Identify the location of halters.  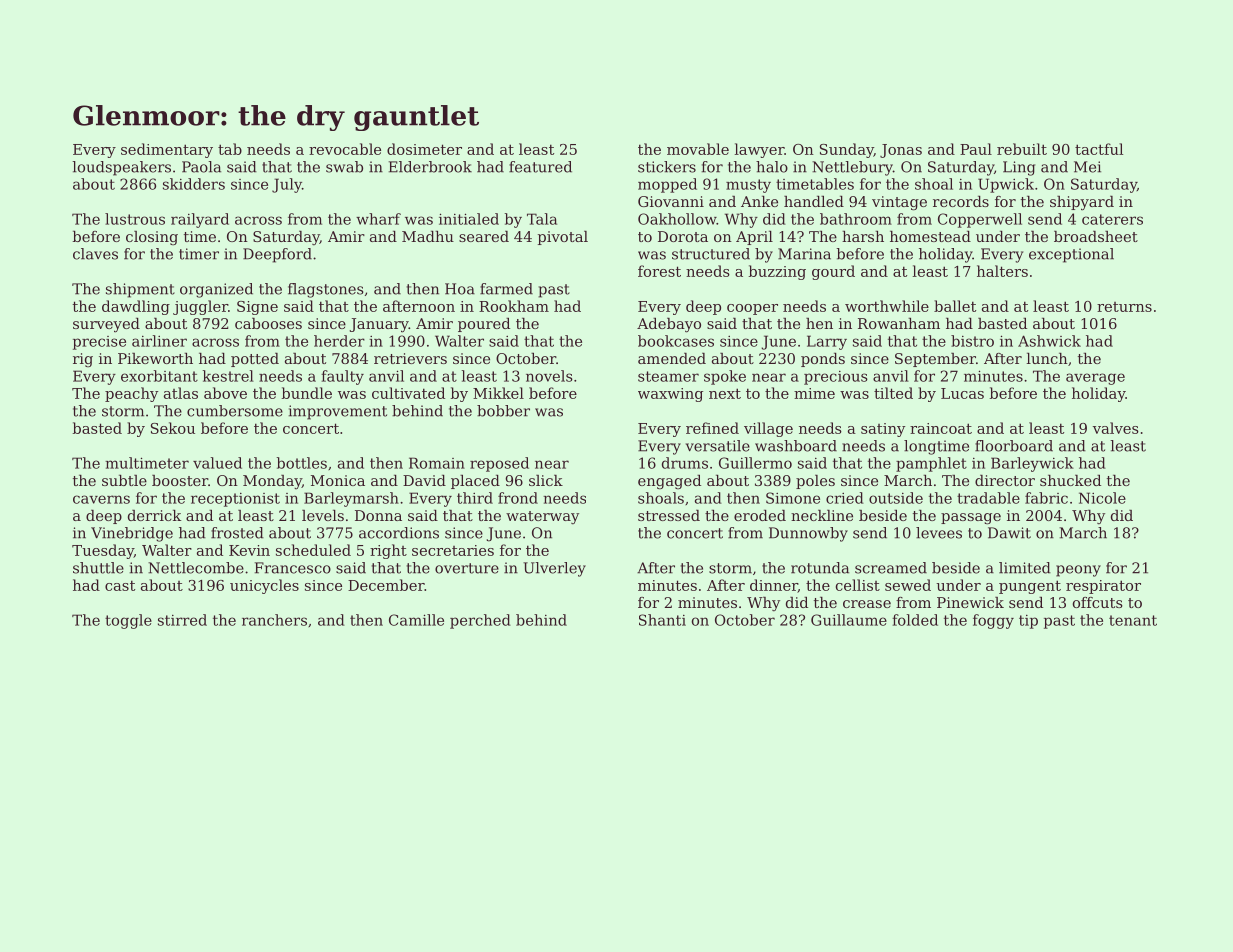
(1002, 271).
